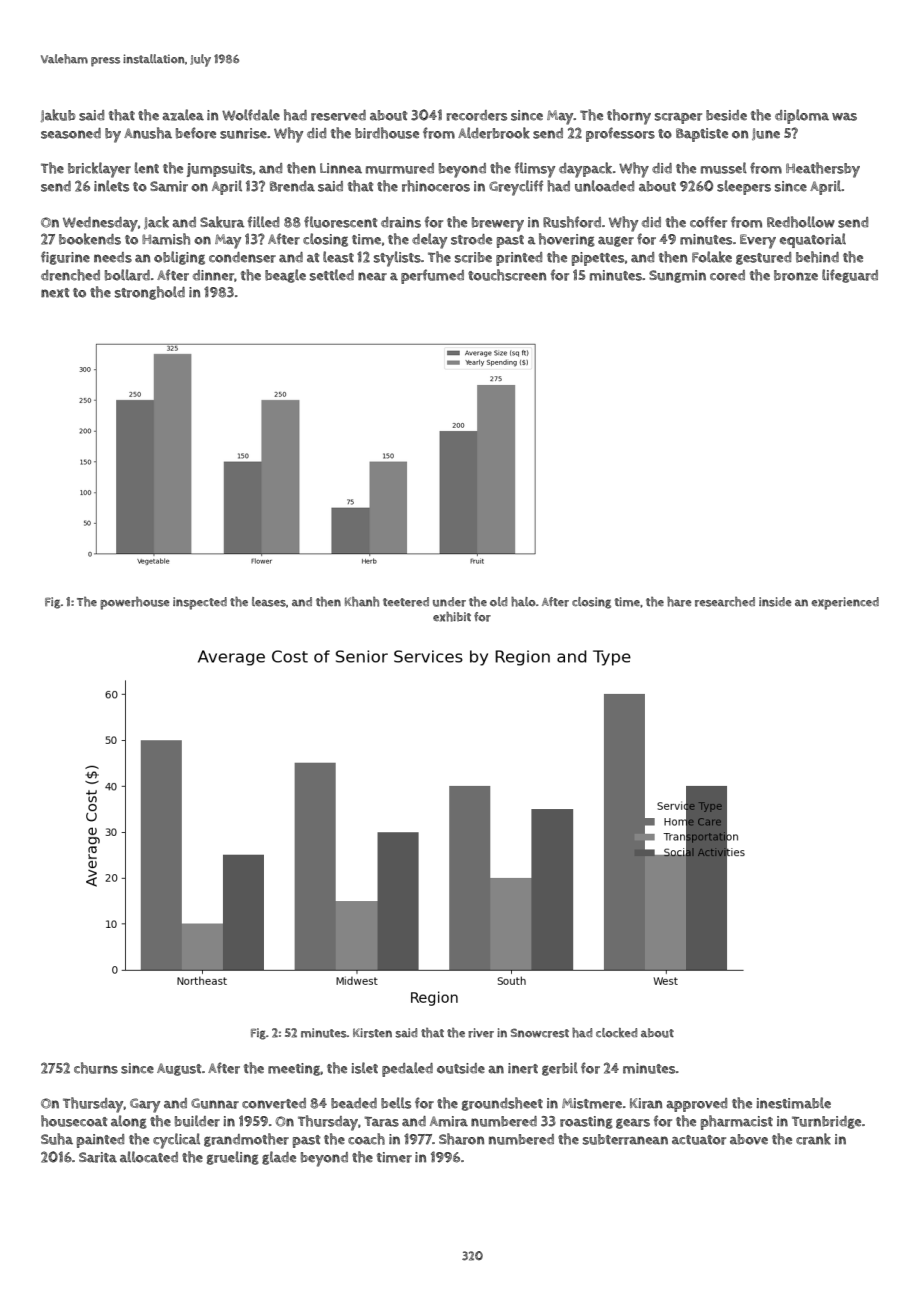 The height and width of the screenshot is (1308, 924). What do you see at coordinates (113, 257) in the screenshot?
I see `needs` at bounding box center [113, 257].
